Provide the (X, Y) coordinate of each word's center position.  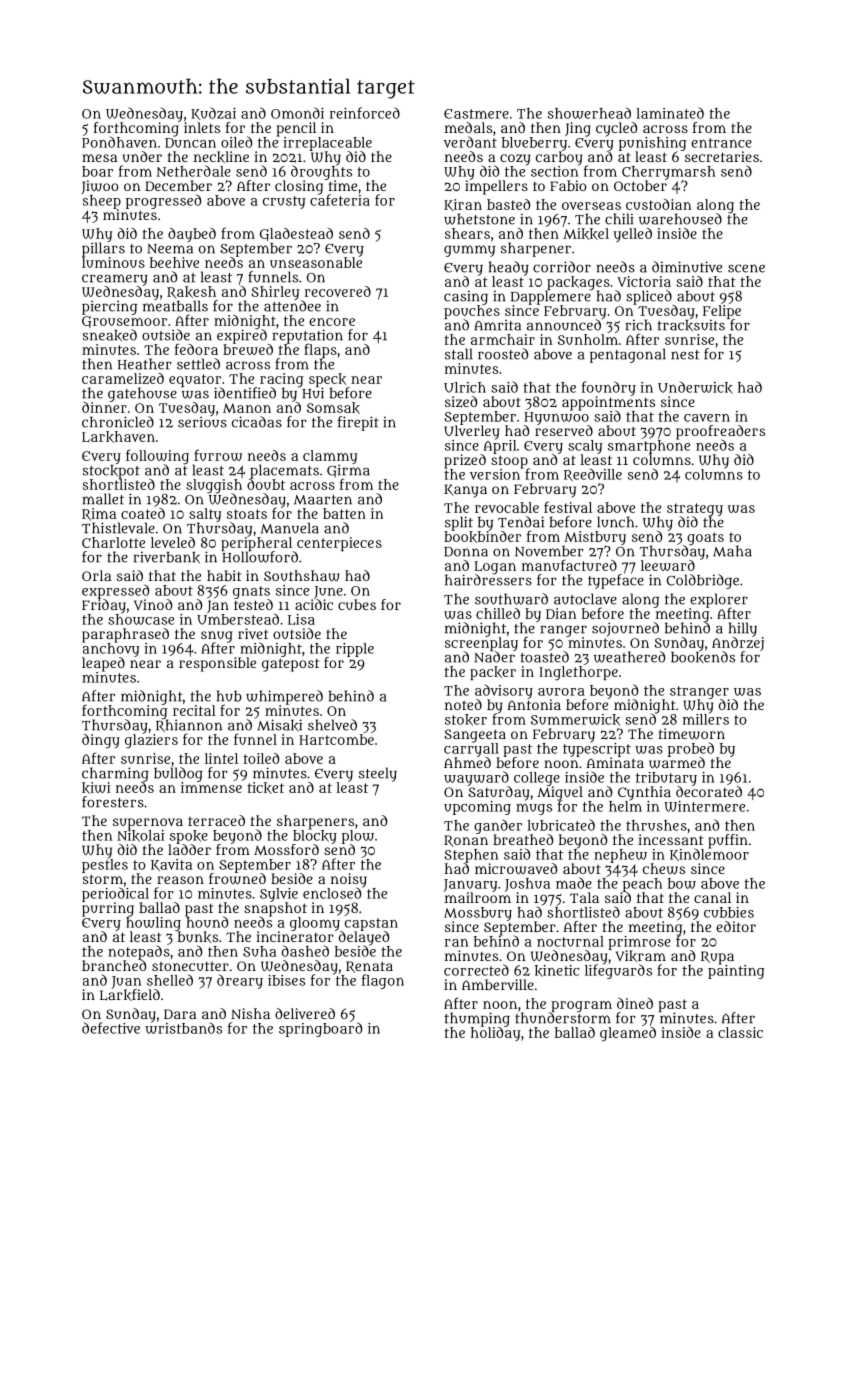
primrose (639, 943)
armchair (503, 339)
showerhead (589, 113)
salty (205, 515)
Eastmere (476, 114)
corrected (476, 970)
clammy (330, 457)
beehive (174, 262)
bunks (198, 937)
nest (685, 355)
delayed (364, 938)
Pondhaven (119, 142)
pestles (105, 866)
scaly (585, 447)
